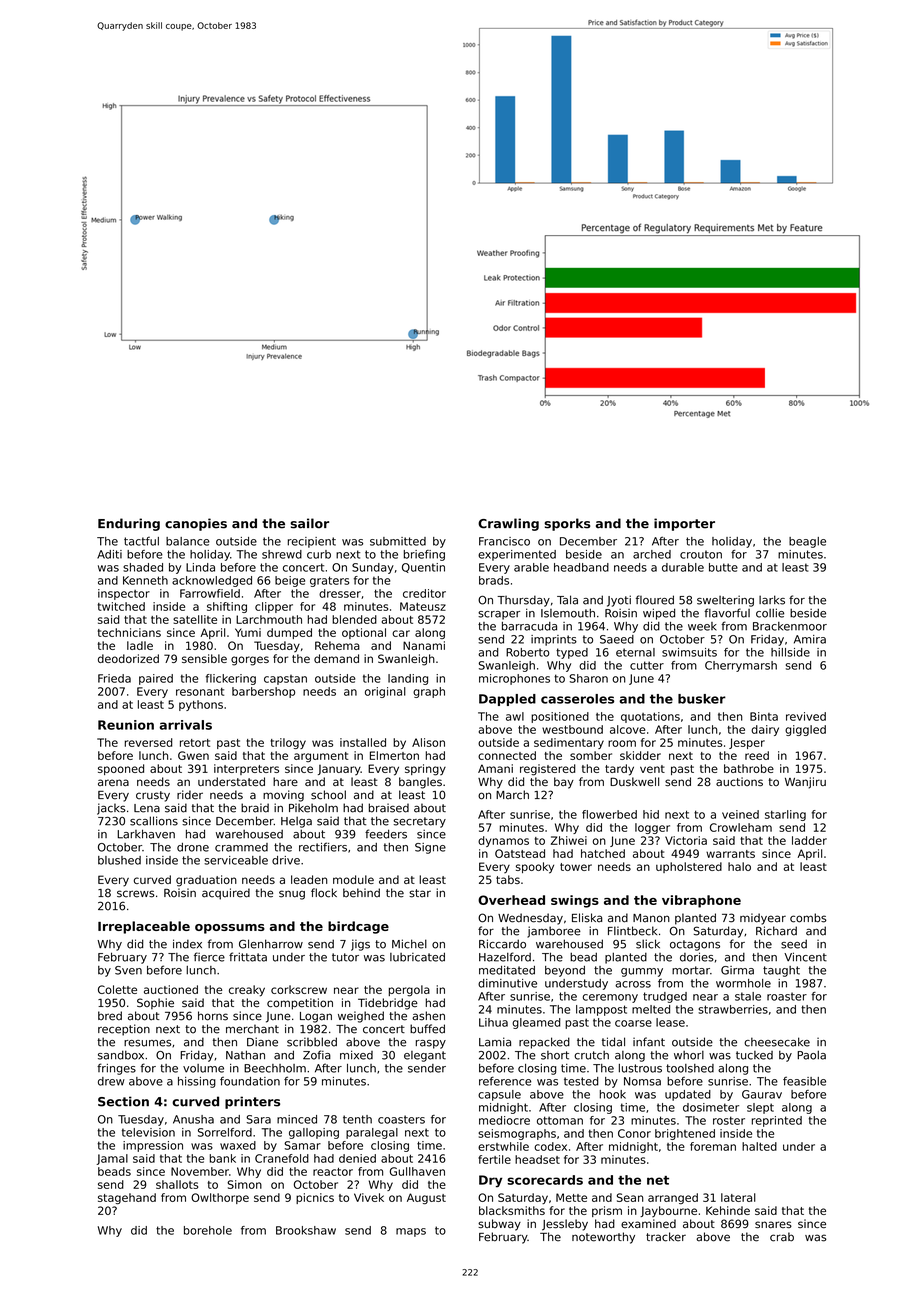 Image resolution: width=924 pixels, height=1308 pixels. What do you see at coordinates (652, 554) in the screenshot?
I see `arched` at bounding box center [652, 554].
